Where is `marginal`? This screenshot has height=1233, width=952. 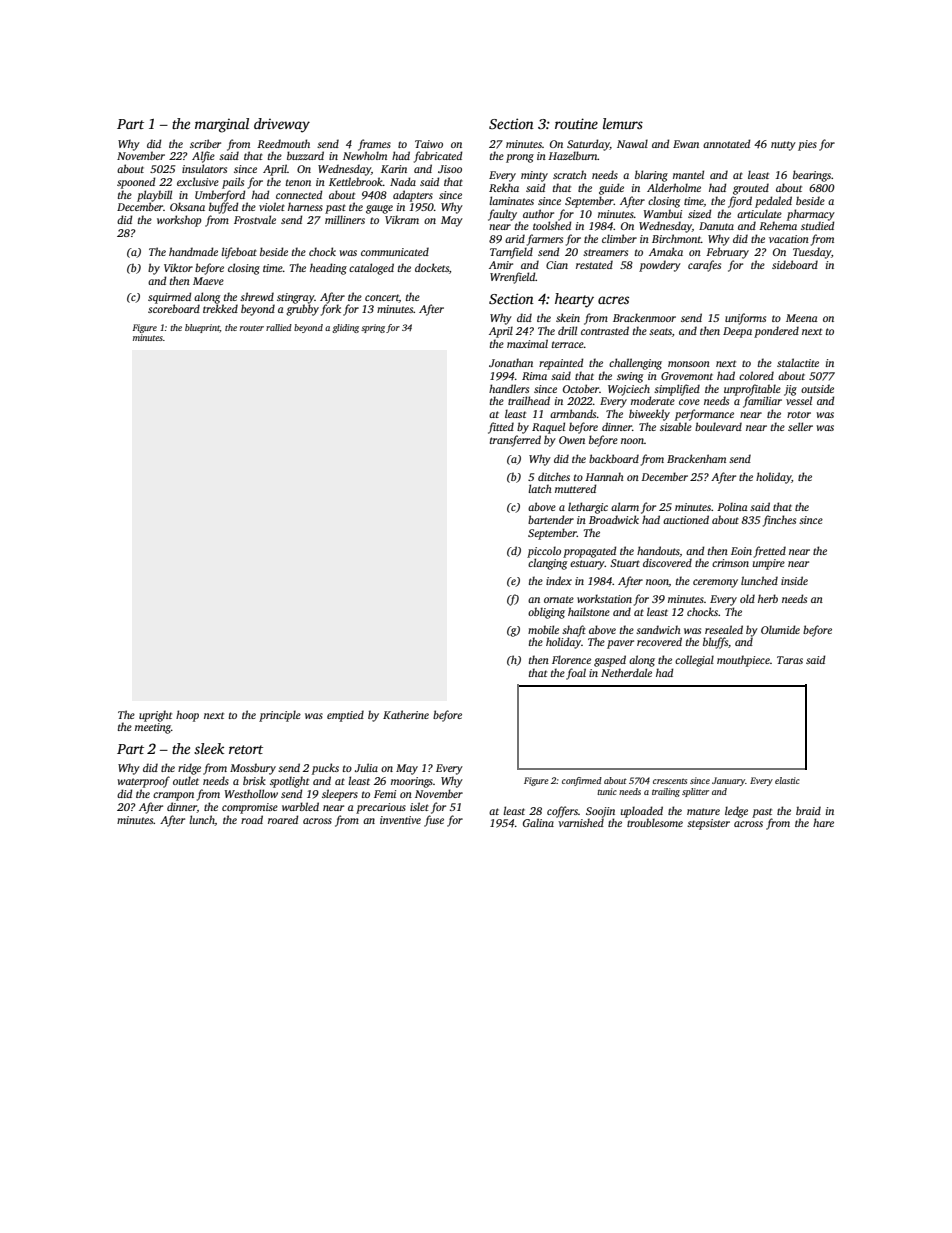 marginal is located at coordinates (222, 125).
